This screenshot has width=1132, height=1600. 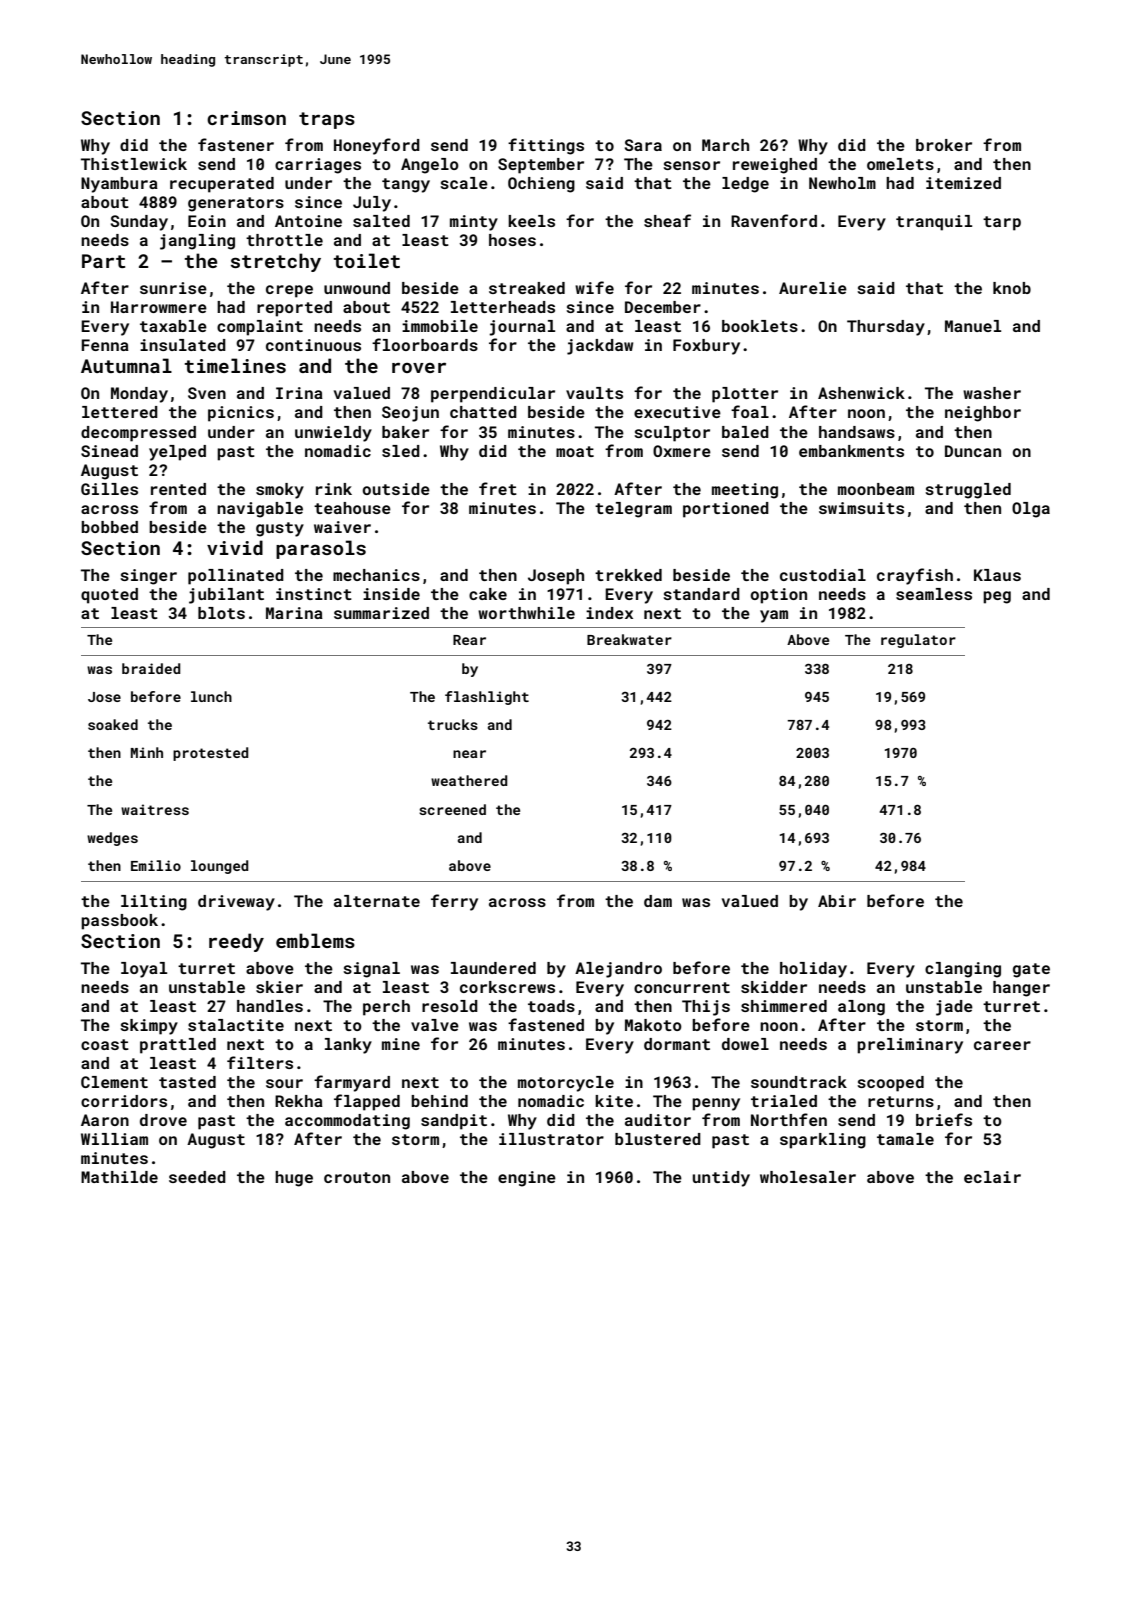 I want to click on tangy, so click(x=406, y=185).
